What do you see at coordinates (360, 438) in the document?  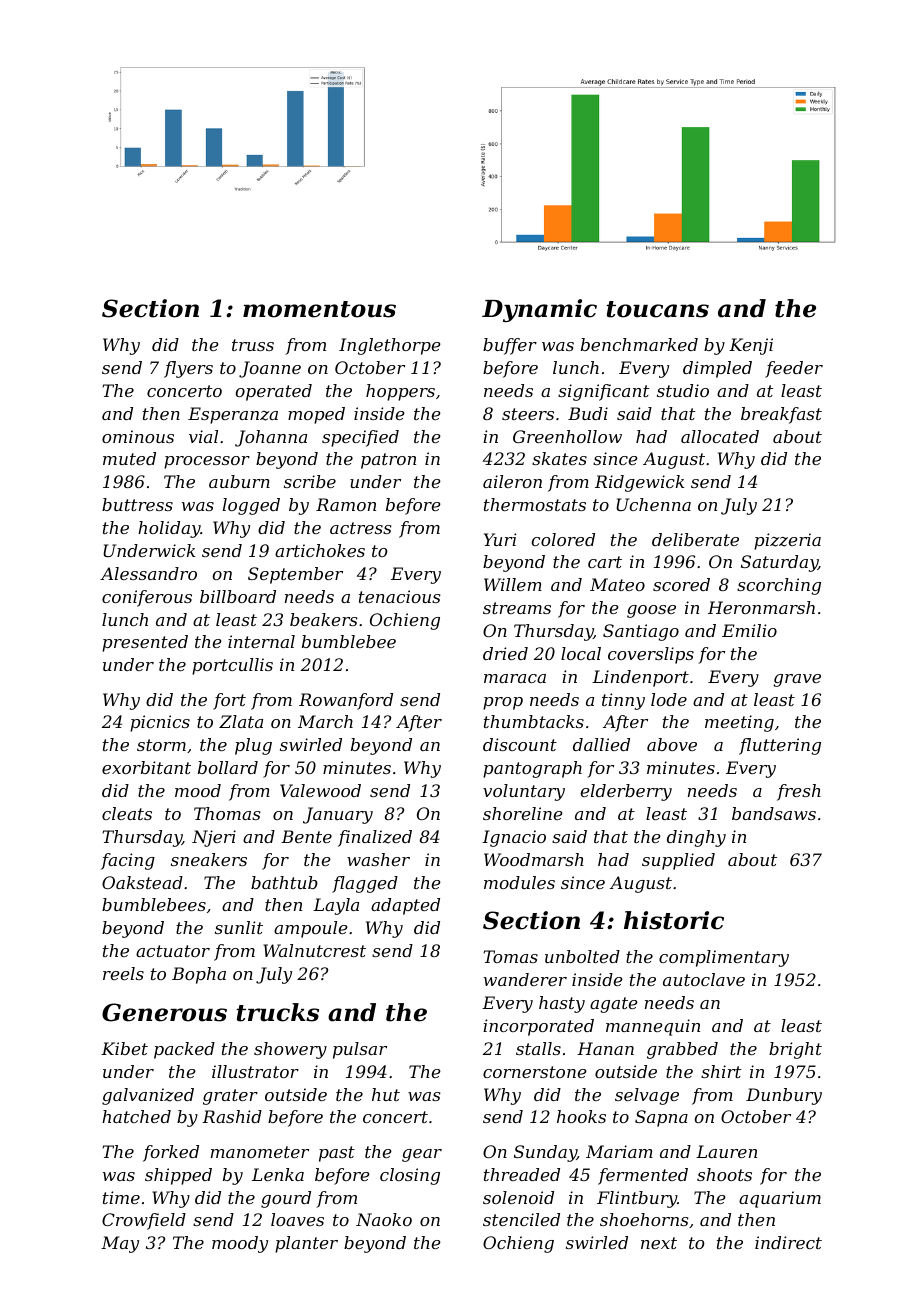 I see `specified` at bounding box center [360, 438].
